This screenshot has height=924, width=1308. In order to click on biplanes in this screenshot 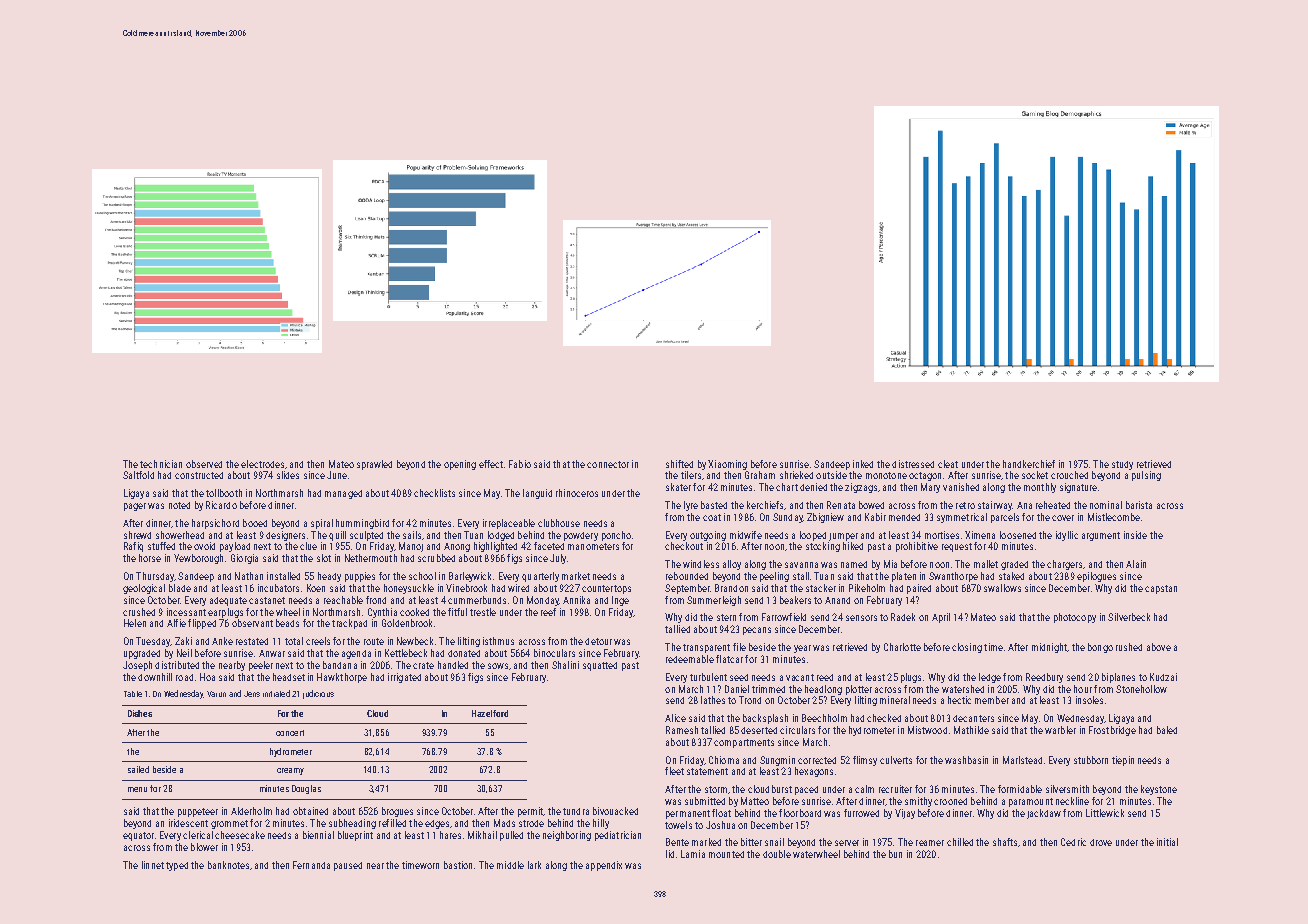, I will do `click(1118, 678)`.
